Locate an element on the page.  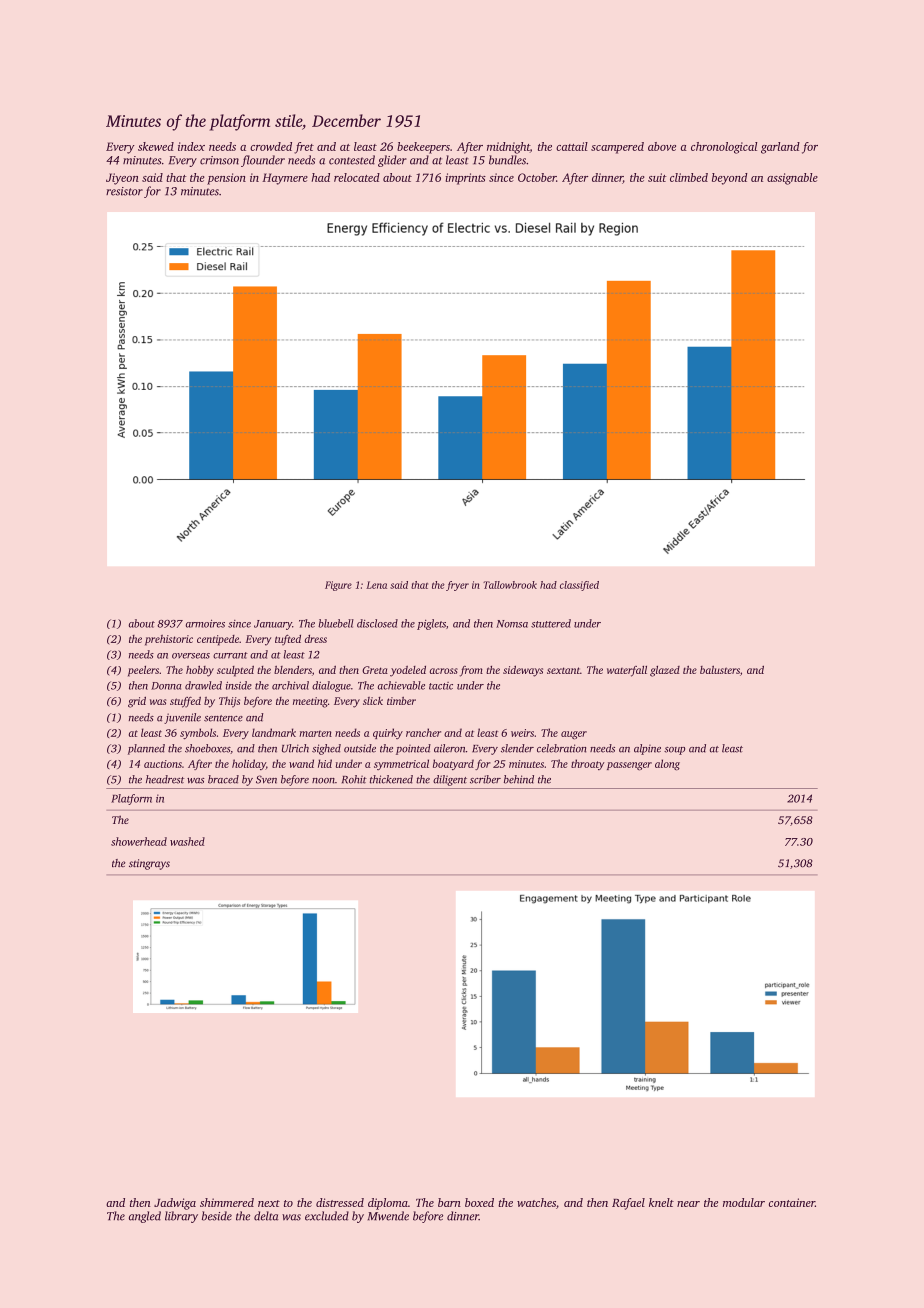
washed is located at coordinates (187, 841).
